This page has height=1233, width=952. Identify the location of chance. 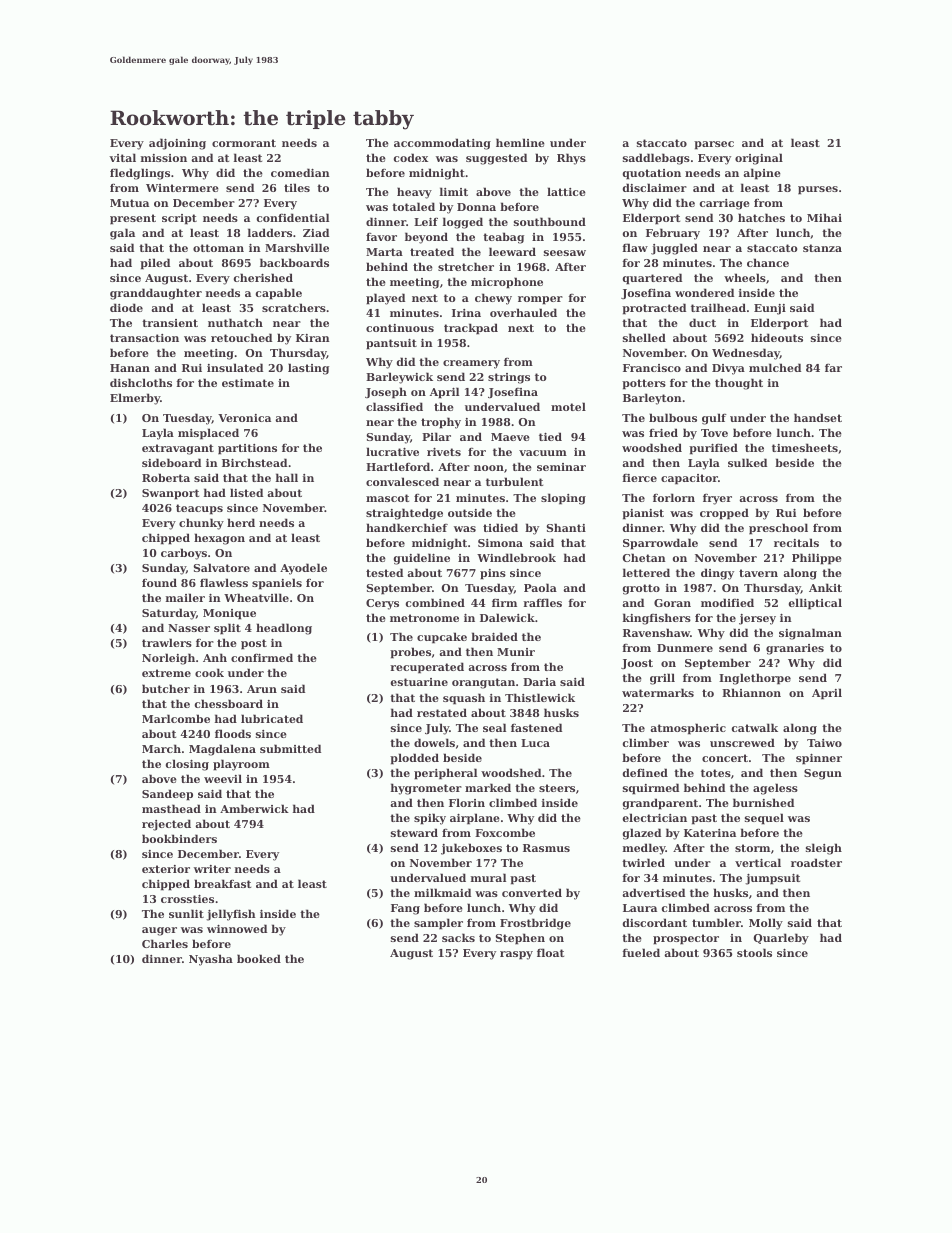
(768, 262).
